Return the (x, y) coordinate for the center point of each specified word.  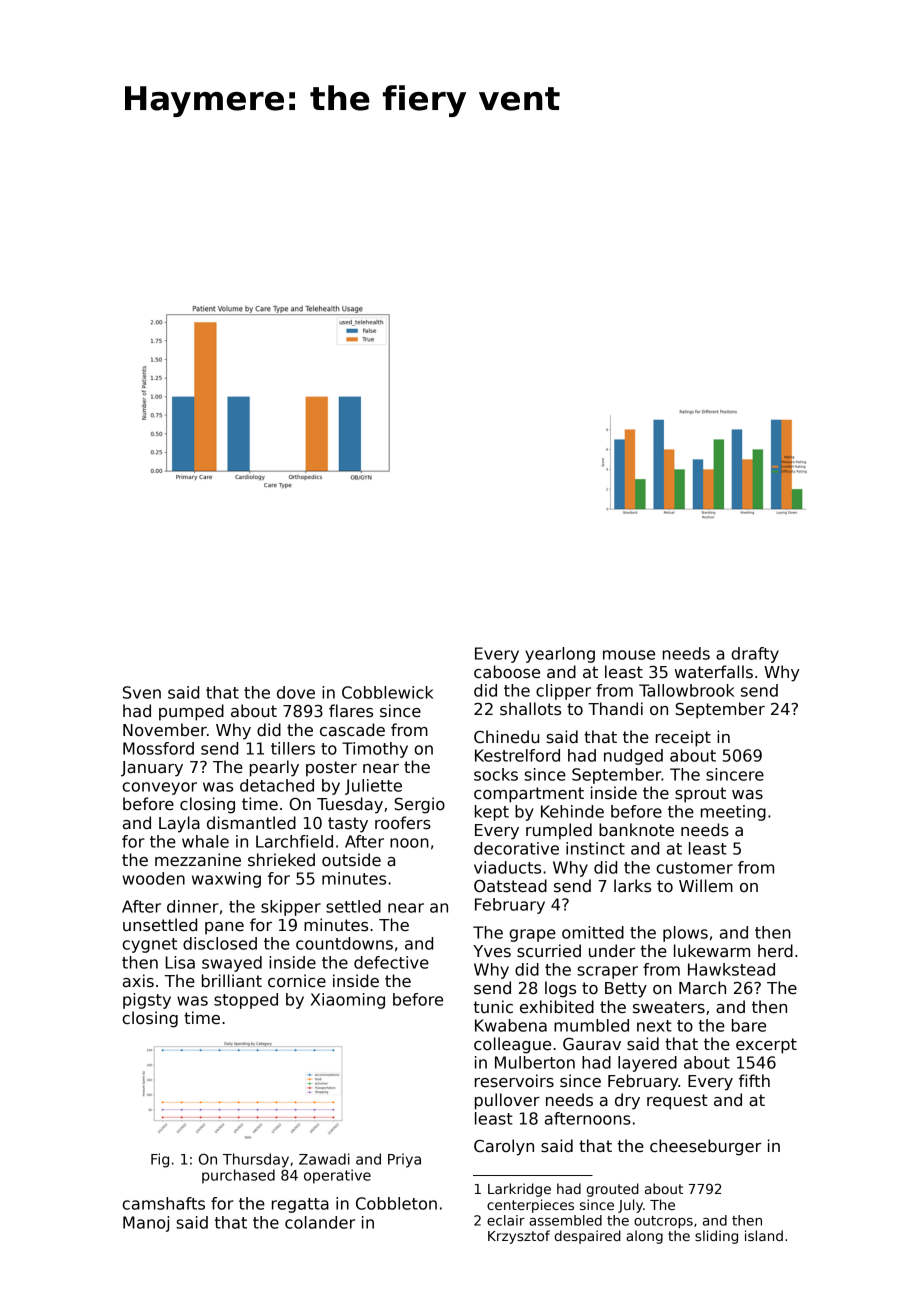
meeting (733, 813)
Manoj (146, 1224)
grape (532, 935)
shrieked (281, 860)
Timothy (375, 750)
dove (296, 692)
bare (749, 1025)
